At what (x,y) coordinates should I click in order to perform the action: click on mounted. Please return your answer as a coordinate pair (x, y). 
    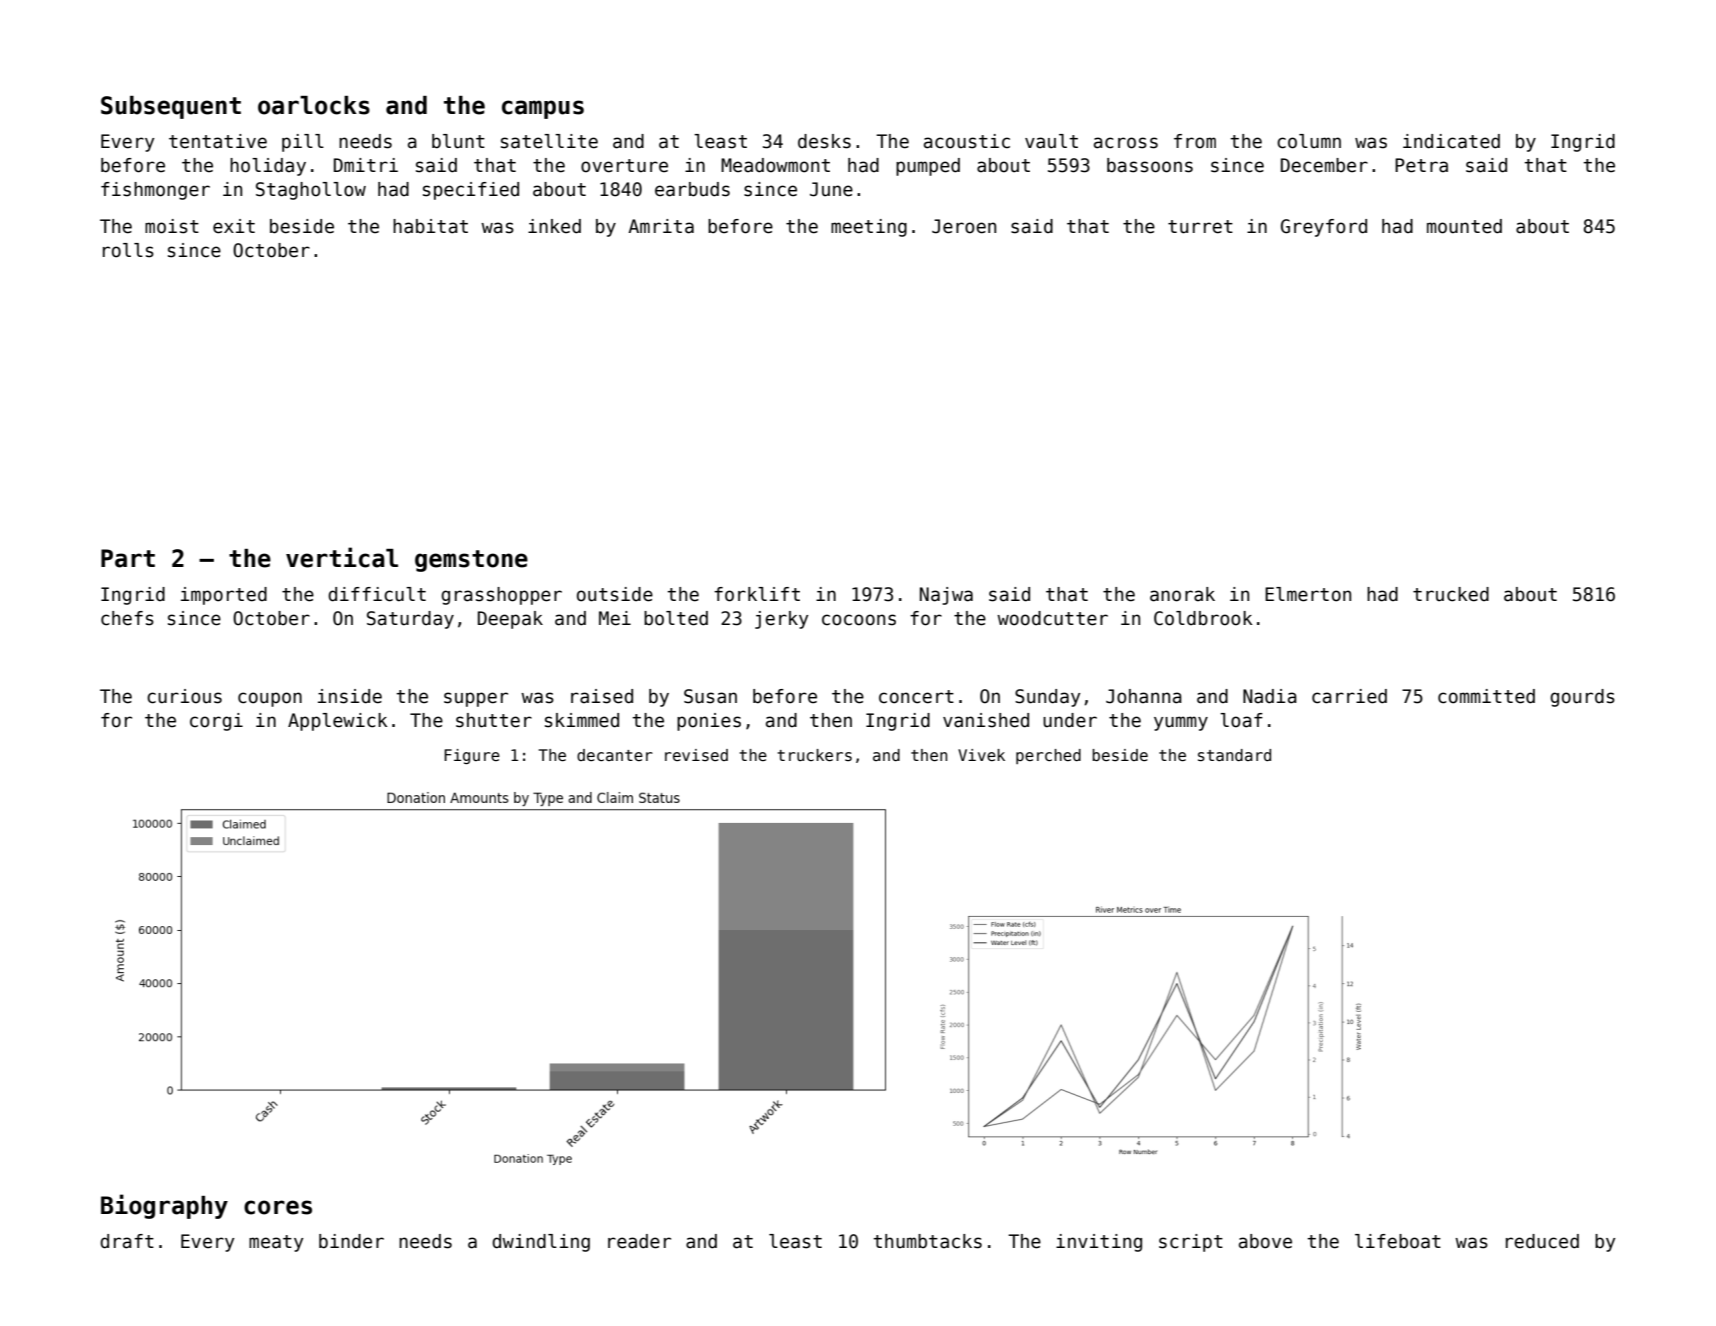
    Looking at the image, I should click on (1464, 226).
